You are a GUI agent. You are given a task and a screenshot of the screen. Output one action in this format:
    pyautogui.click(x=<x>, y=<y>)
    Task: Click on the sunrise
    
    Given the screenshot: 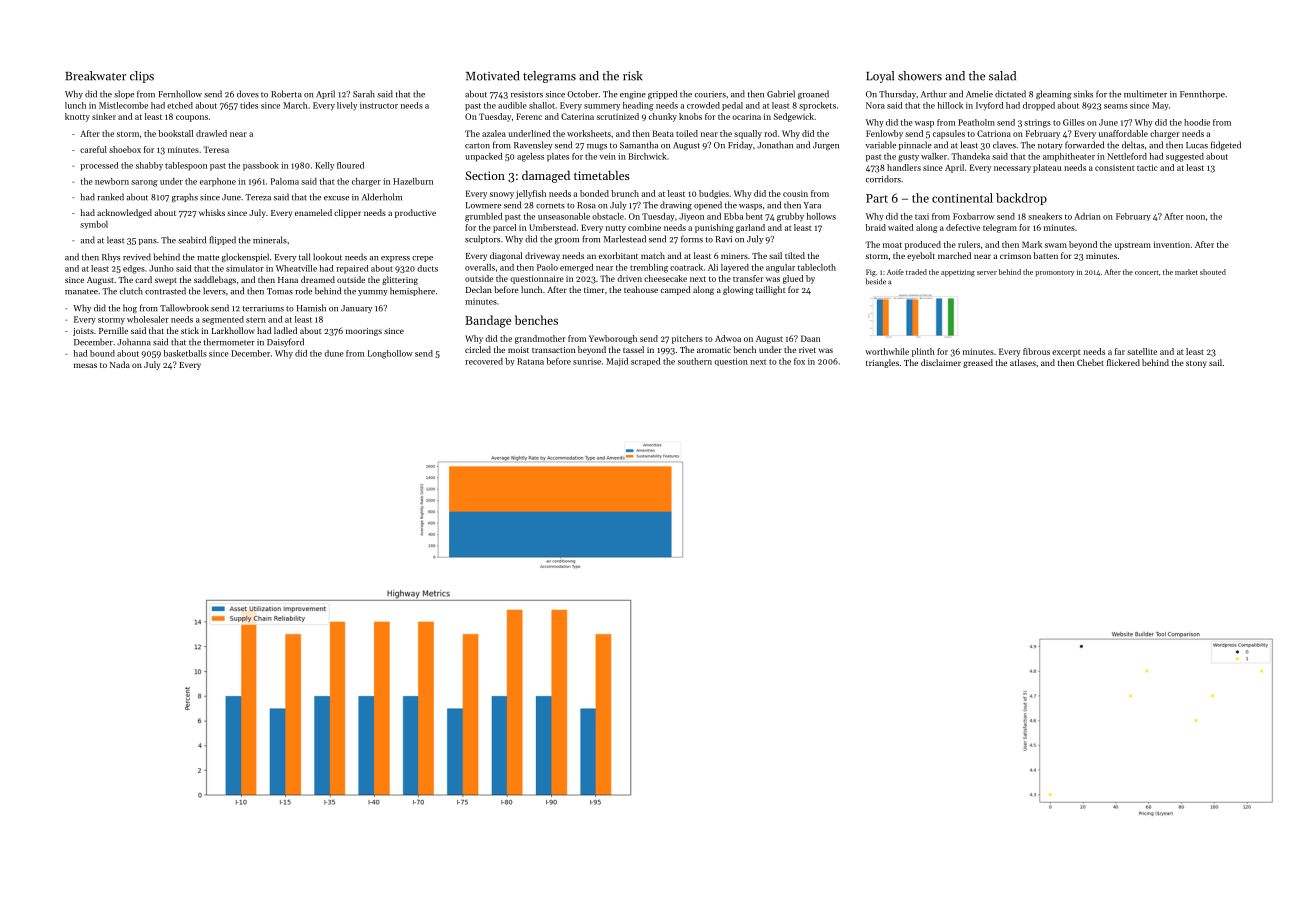 What is the action you would take?
    pyautogui.click(x=587, y=361)
